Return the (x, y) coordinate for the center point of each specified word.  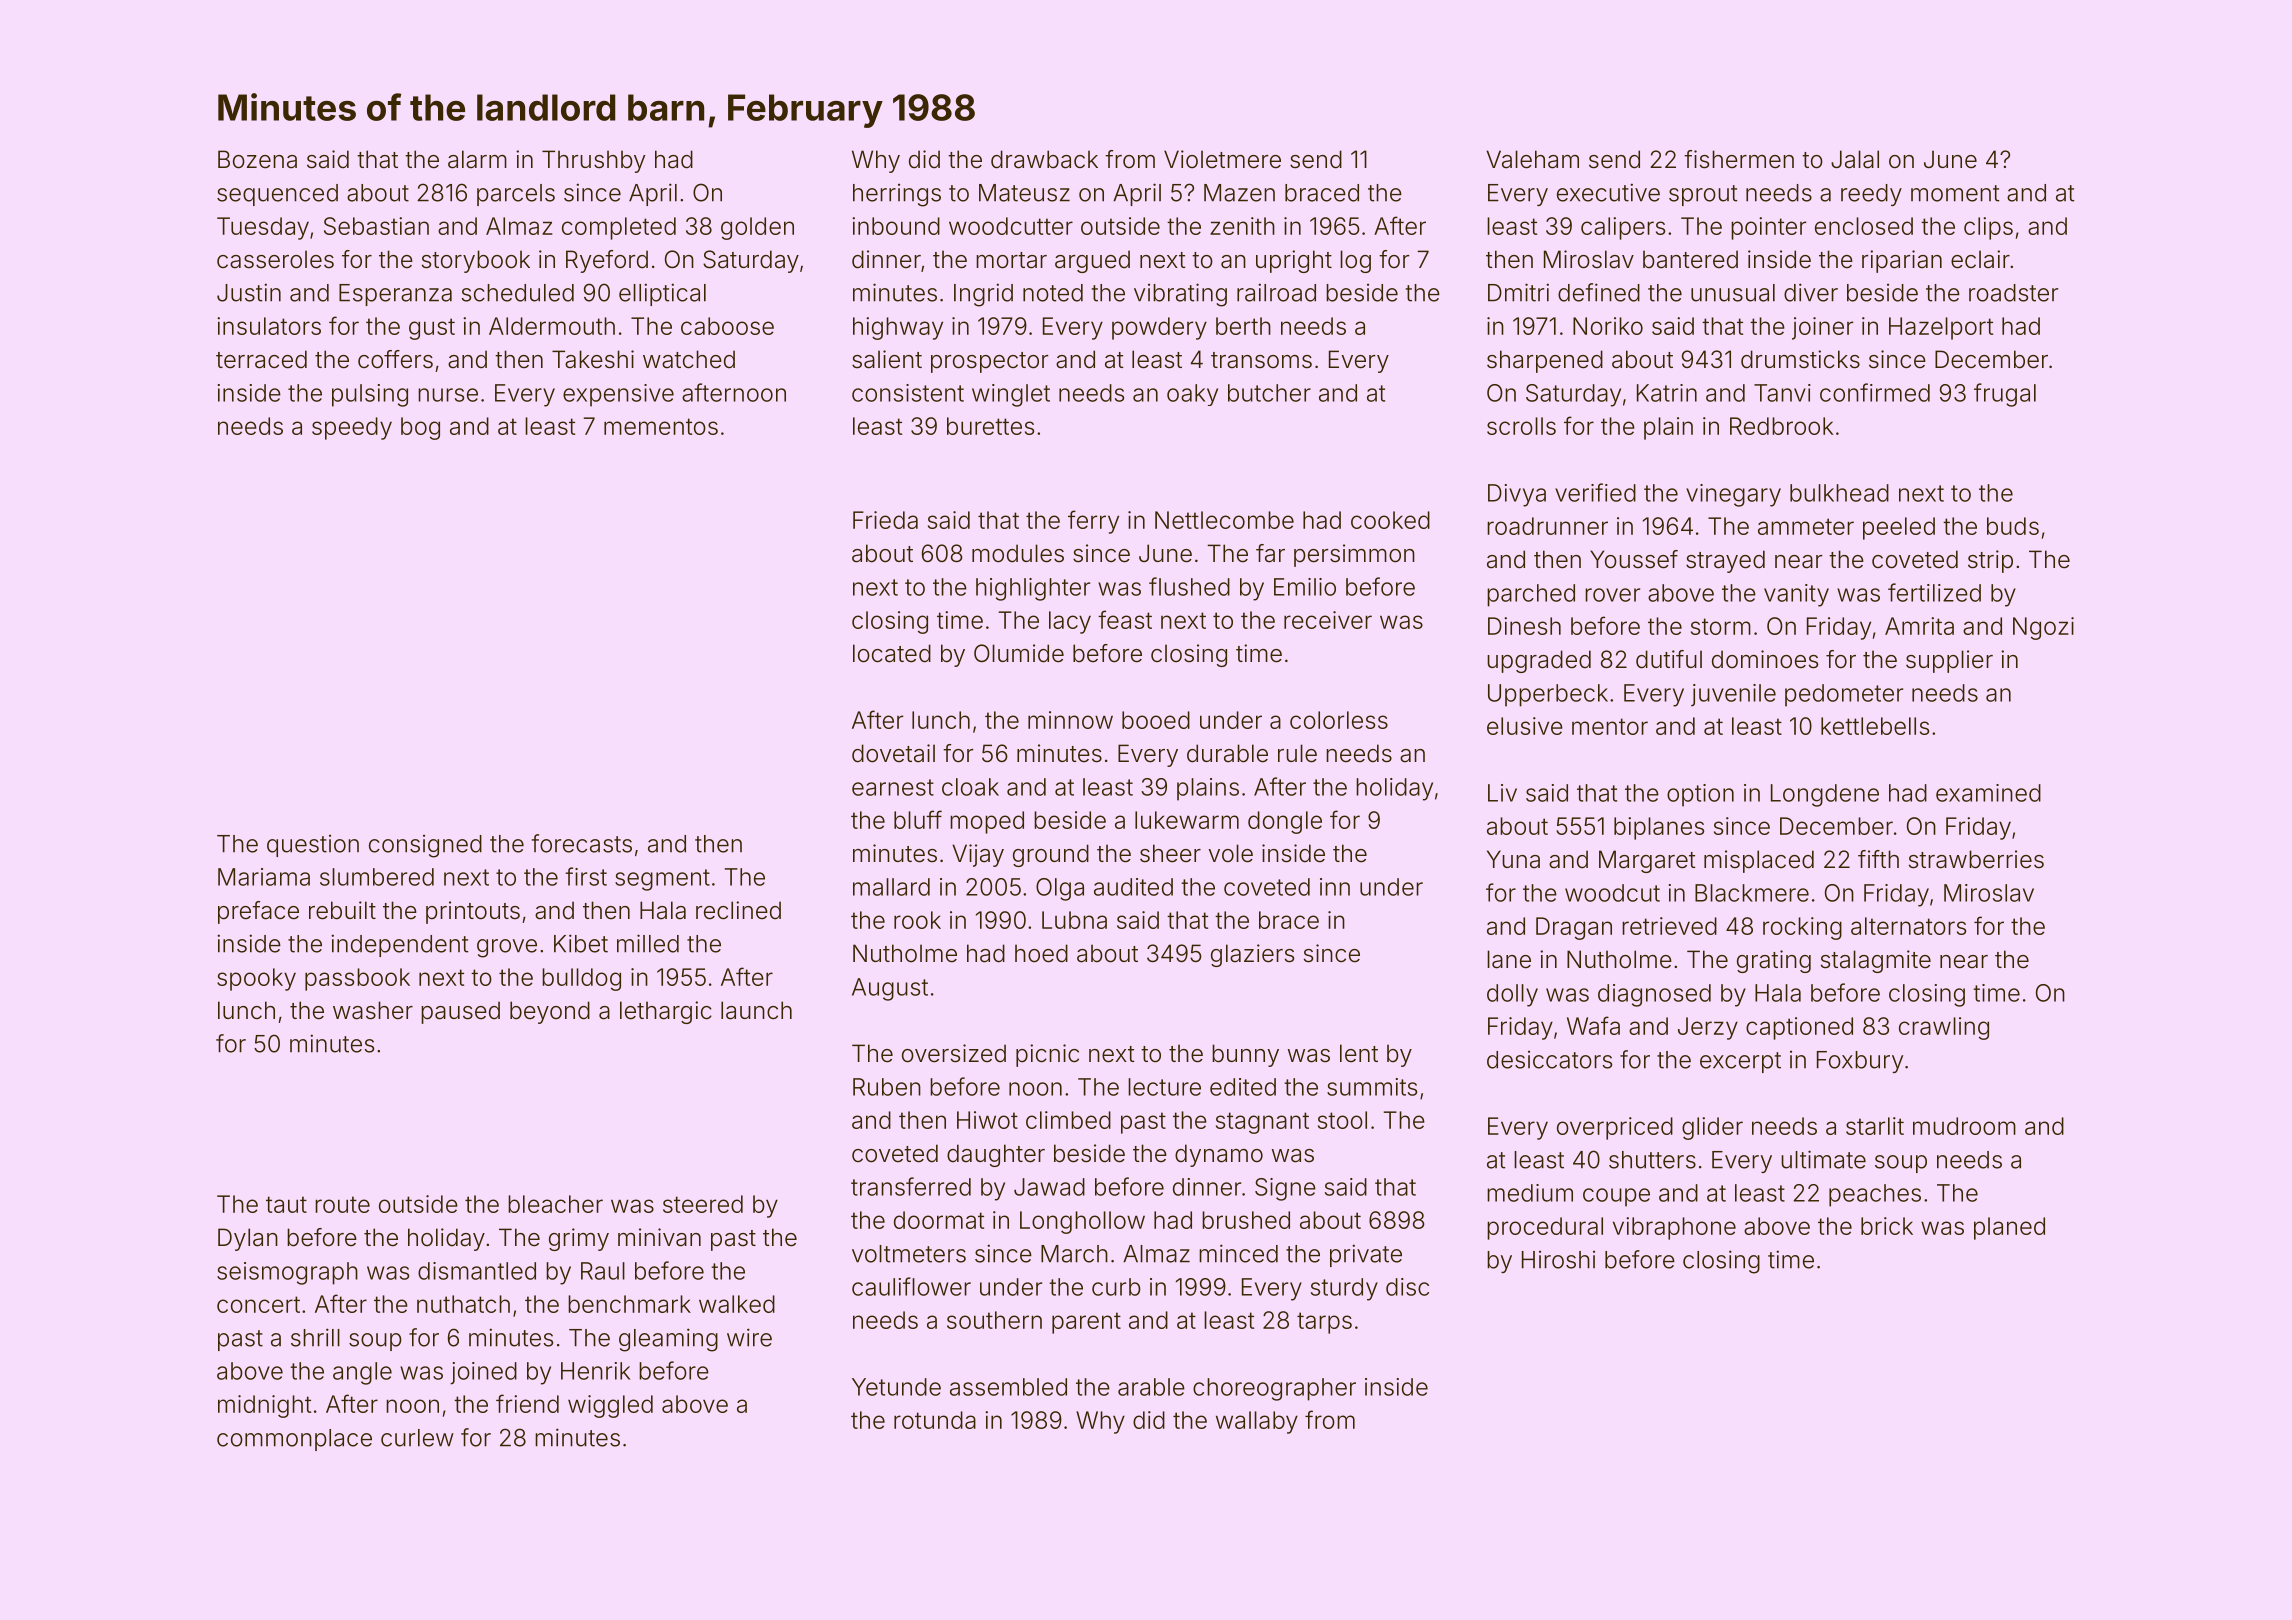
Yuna (1513, 859)
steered (703, 1204)
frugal (2005, 395)
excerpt (1740, 1062)
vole (1230, 853)
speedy (352, 428)
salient (887, 359)
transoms (1261, 360)
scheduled (518, 293)
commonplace (294, 1440)
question (313, 846)
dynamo (1219, 1155)
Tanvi (1782, 393)
